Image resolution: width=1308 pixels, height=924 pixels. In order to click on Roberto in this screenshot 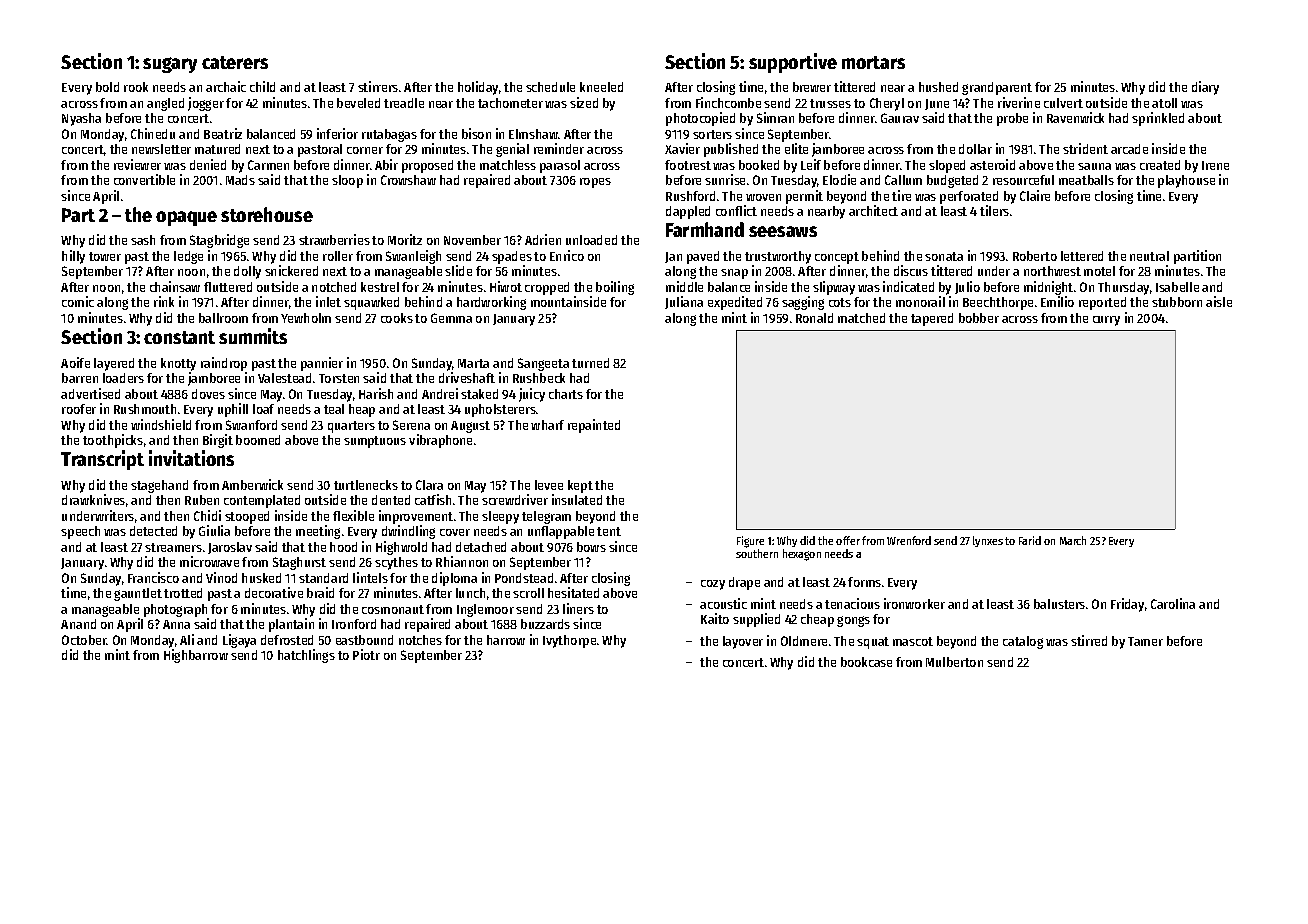, I will do `click(1035, 256)`.
